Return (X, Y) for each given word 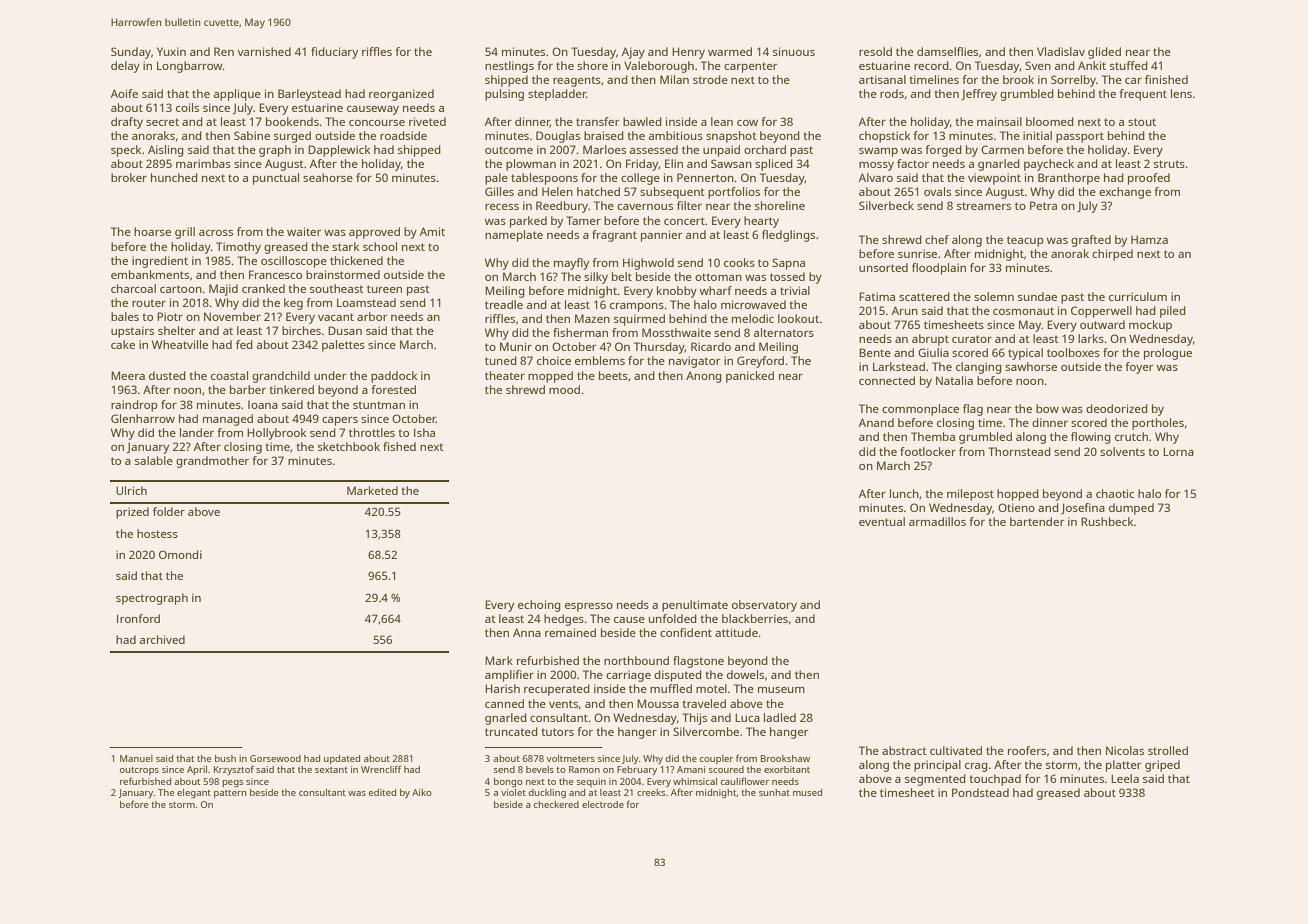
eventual (882, 521)
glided (1104, 53)
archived (162, 639)
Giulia (933, 352)
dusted (167, 375)
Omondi (180, 554)
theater (505, 375)
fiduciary (334, 53)
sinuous (794, 51)
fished (399, 446)
